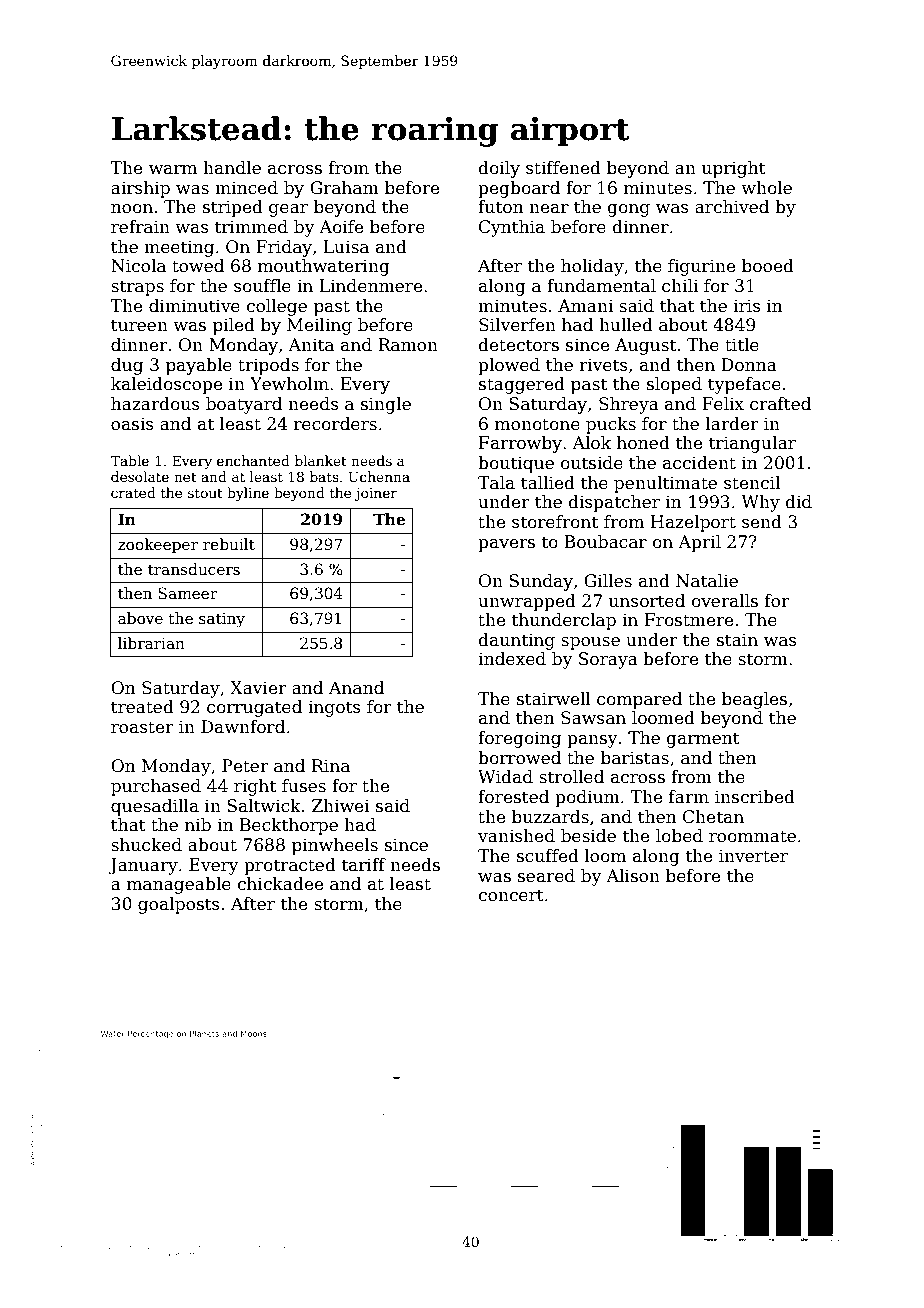 This screenshot has width=924, height=1308. I want to click on doily, so click(499, 169).
